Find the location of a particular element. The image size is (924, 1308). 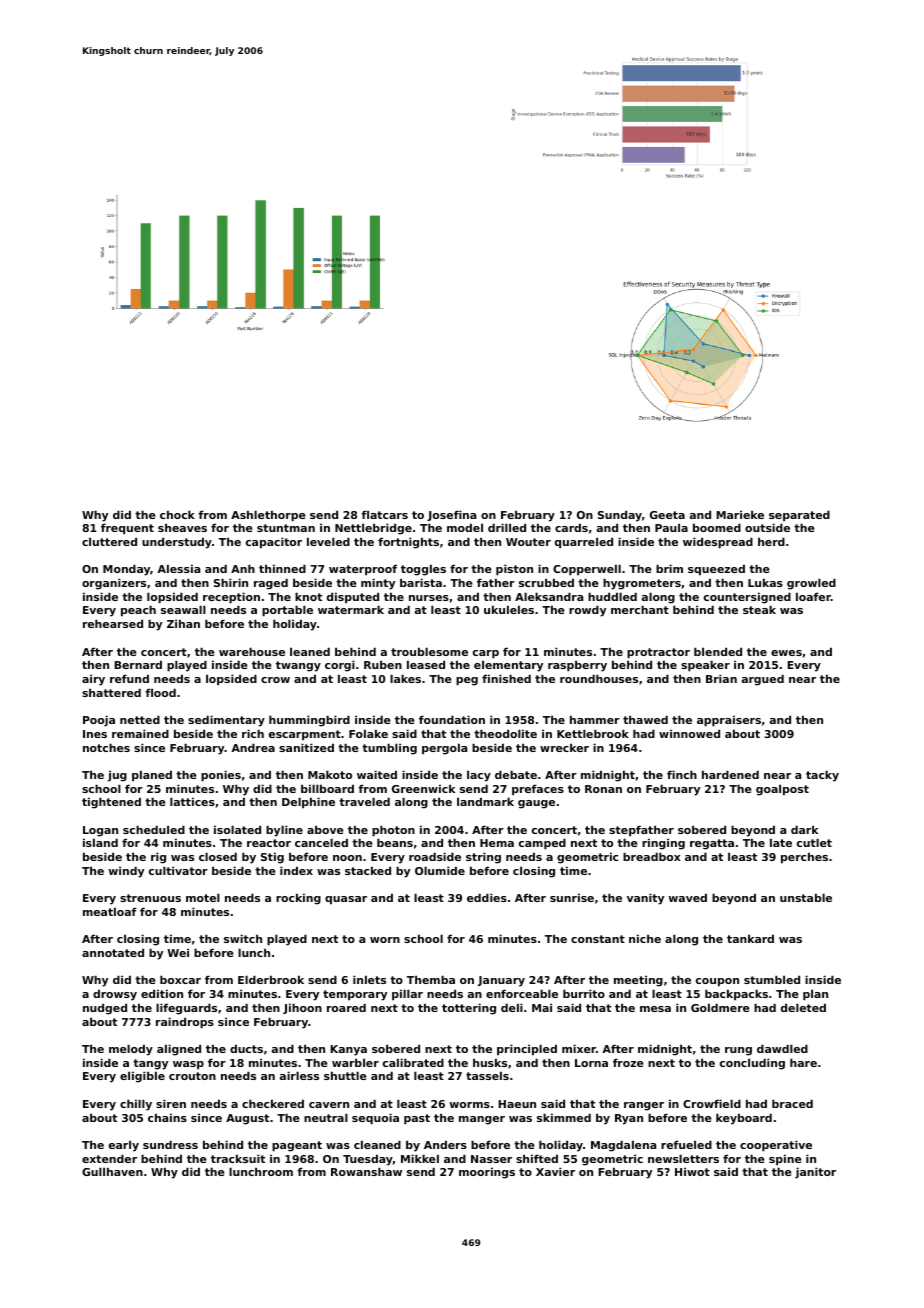

Aleksandra is located at coordinates (549, 596).
